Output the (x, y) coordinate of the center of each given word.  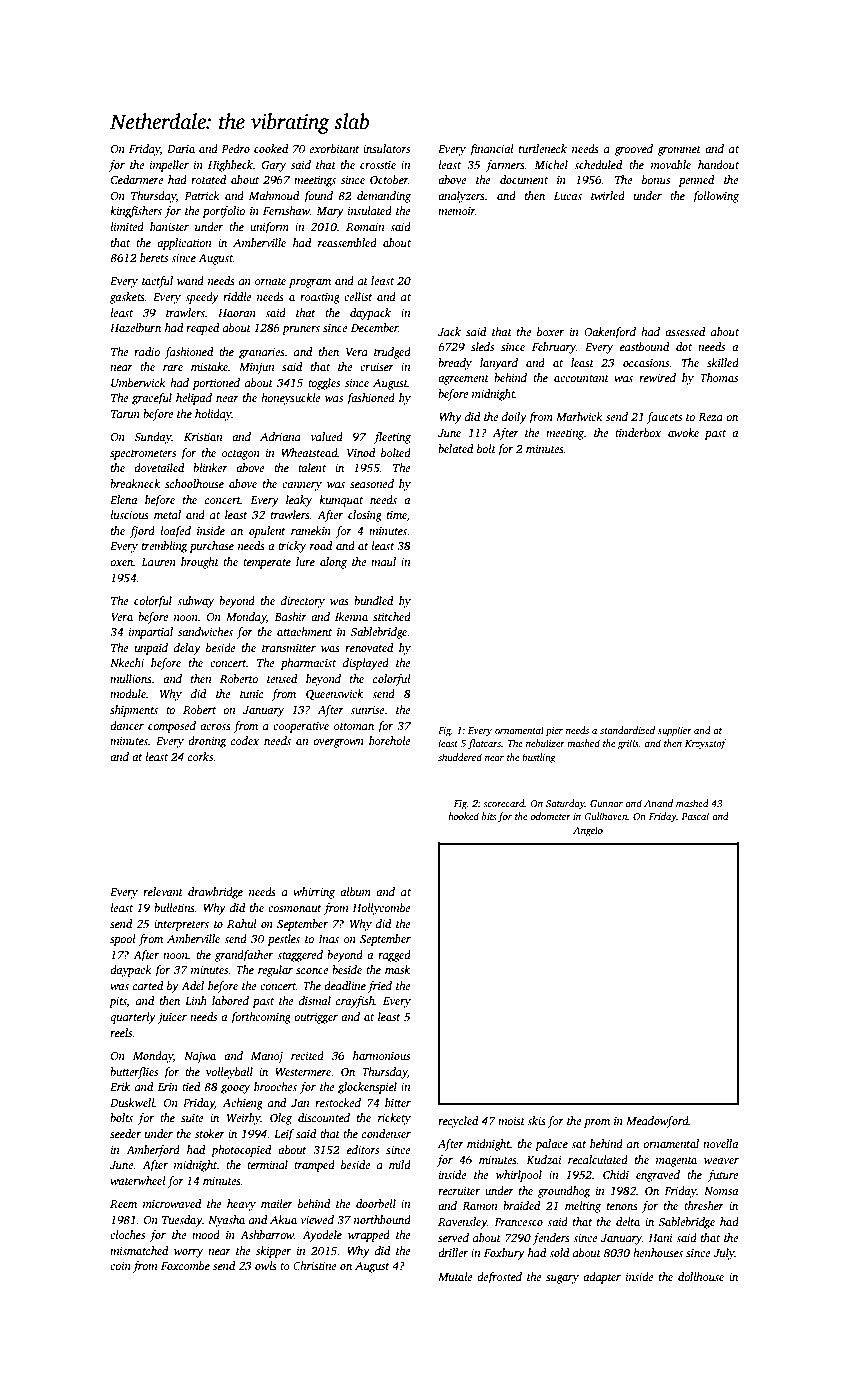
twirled (608, 195)
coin (120, 1266)
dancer (127, 725)
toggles (324, 384)
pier (554, 732)
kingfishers (136, 212)
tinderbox (638, 432)
